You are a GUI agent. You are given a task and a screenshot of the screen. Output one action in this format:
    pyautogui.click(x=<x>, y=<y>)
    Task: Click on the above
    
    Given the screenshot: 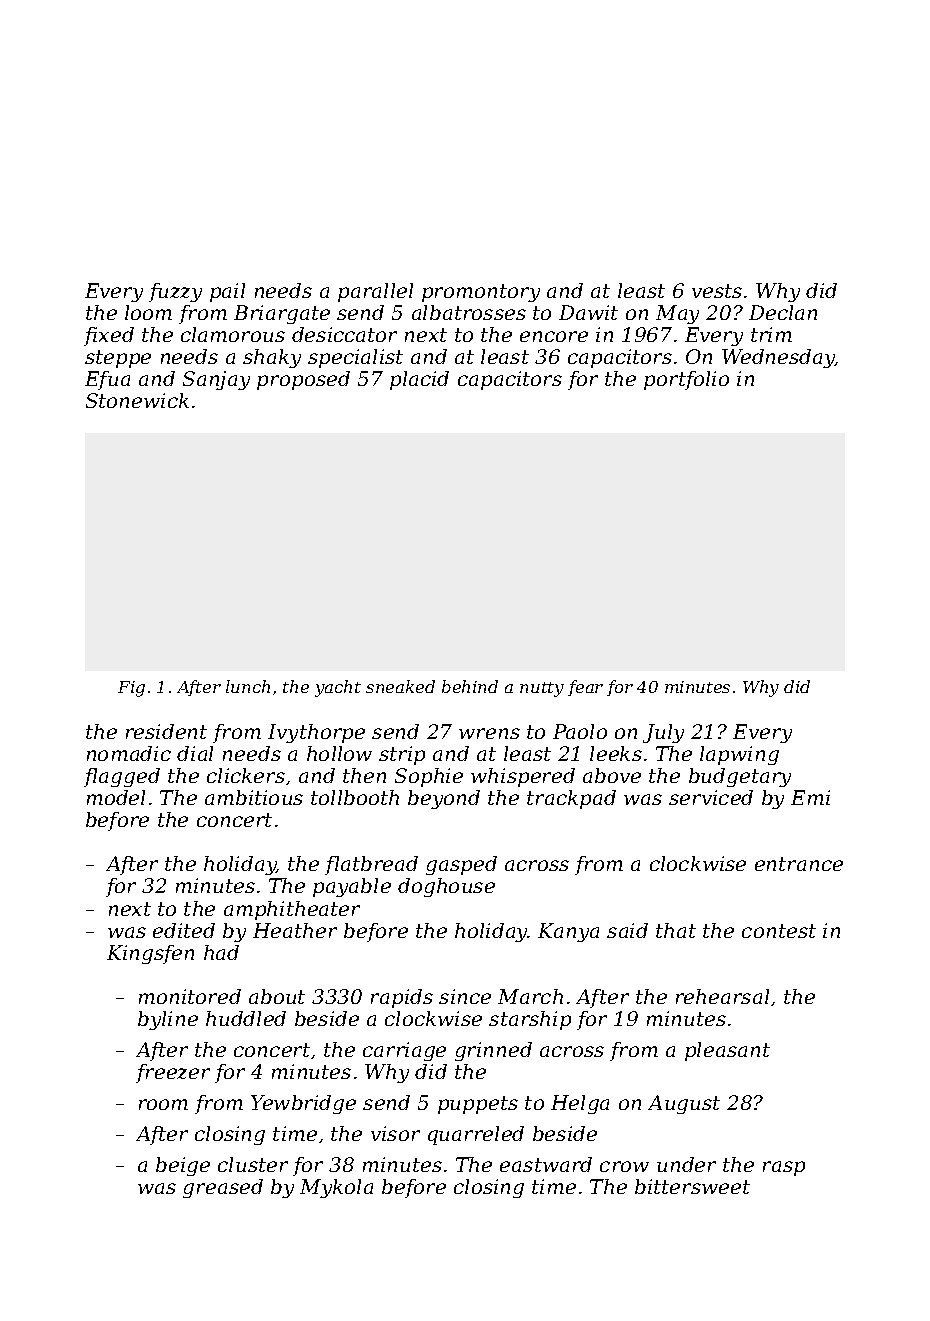 What is the action you would take?
    pyautogui.click(x=612, y=775)
